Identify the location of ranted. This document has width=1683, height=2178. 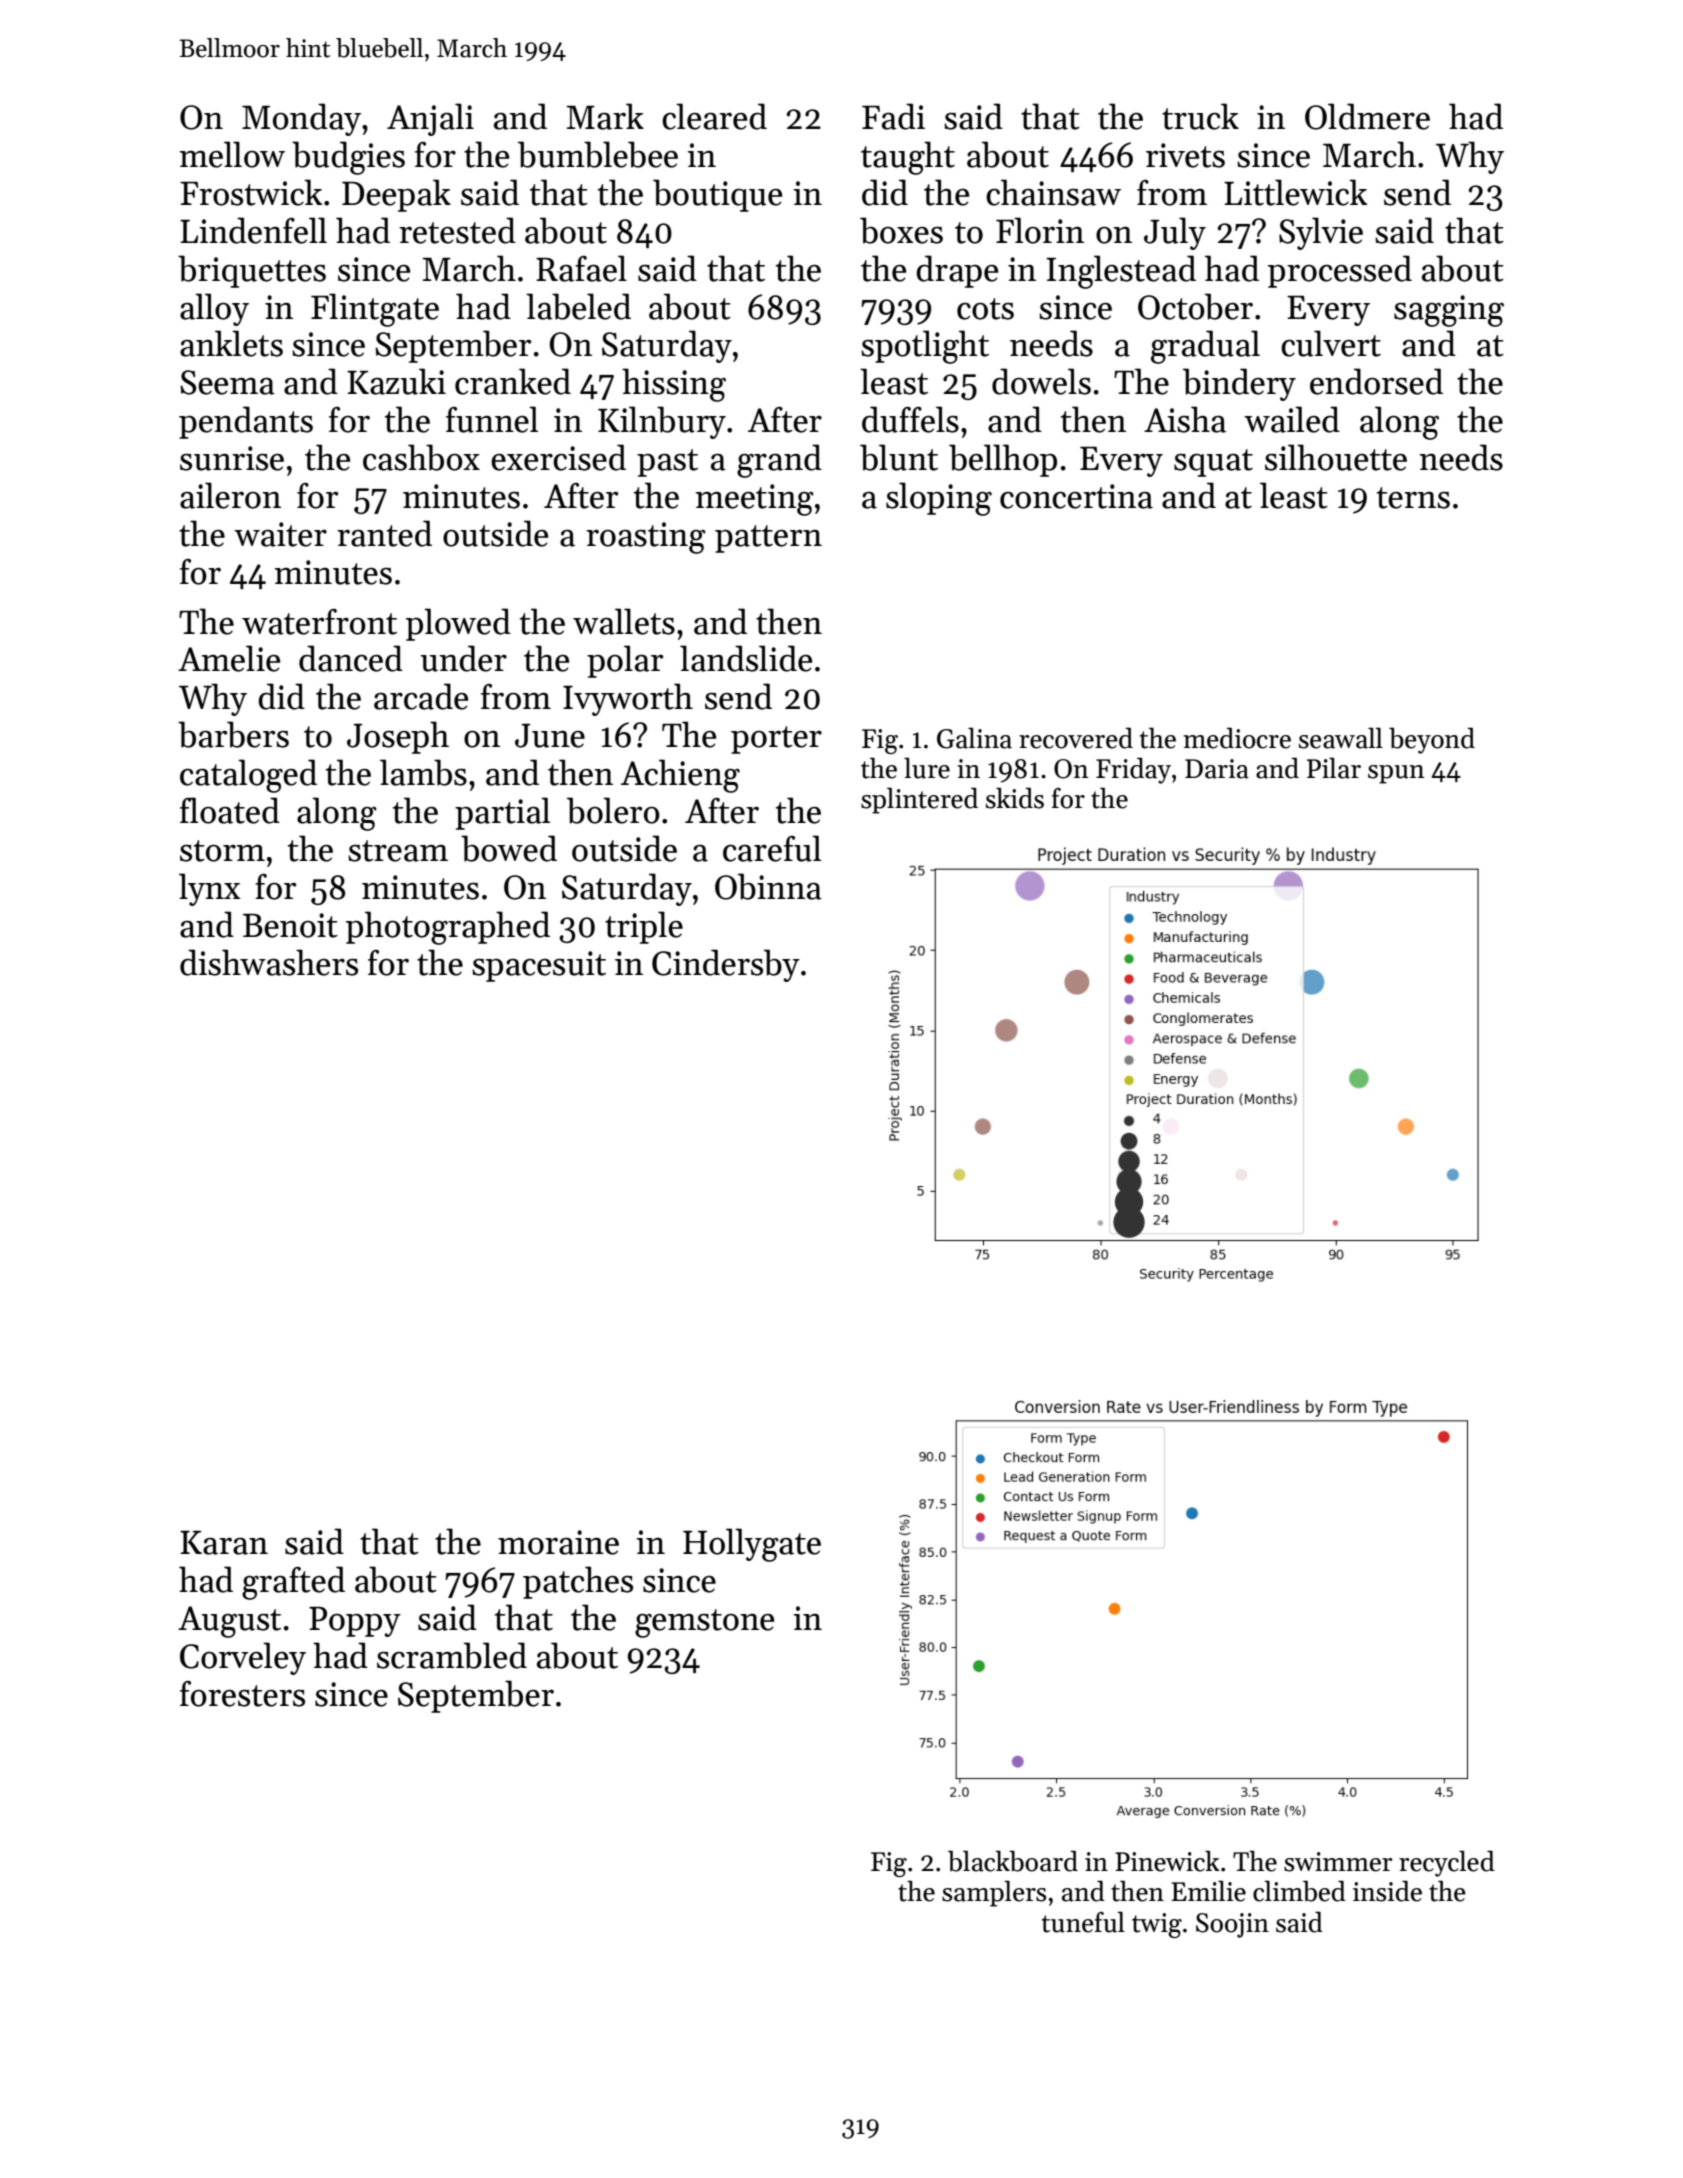
(384, 533).
